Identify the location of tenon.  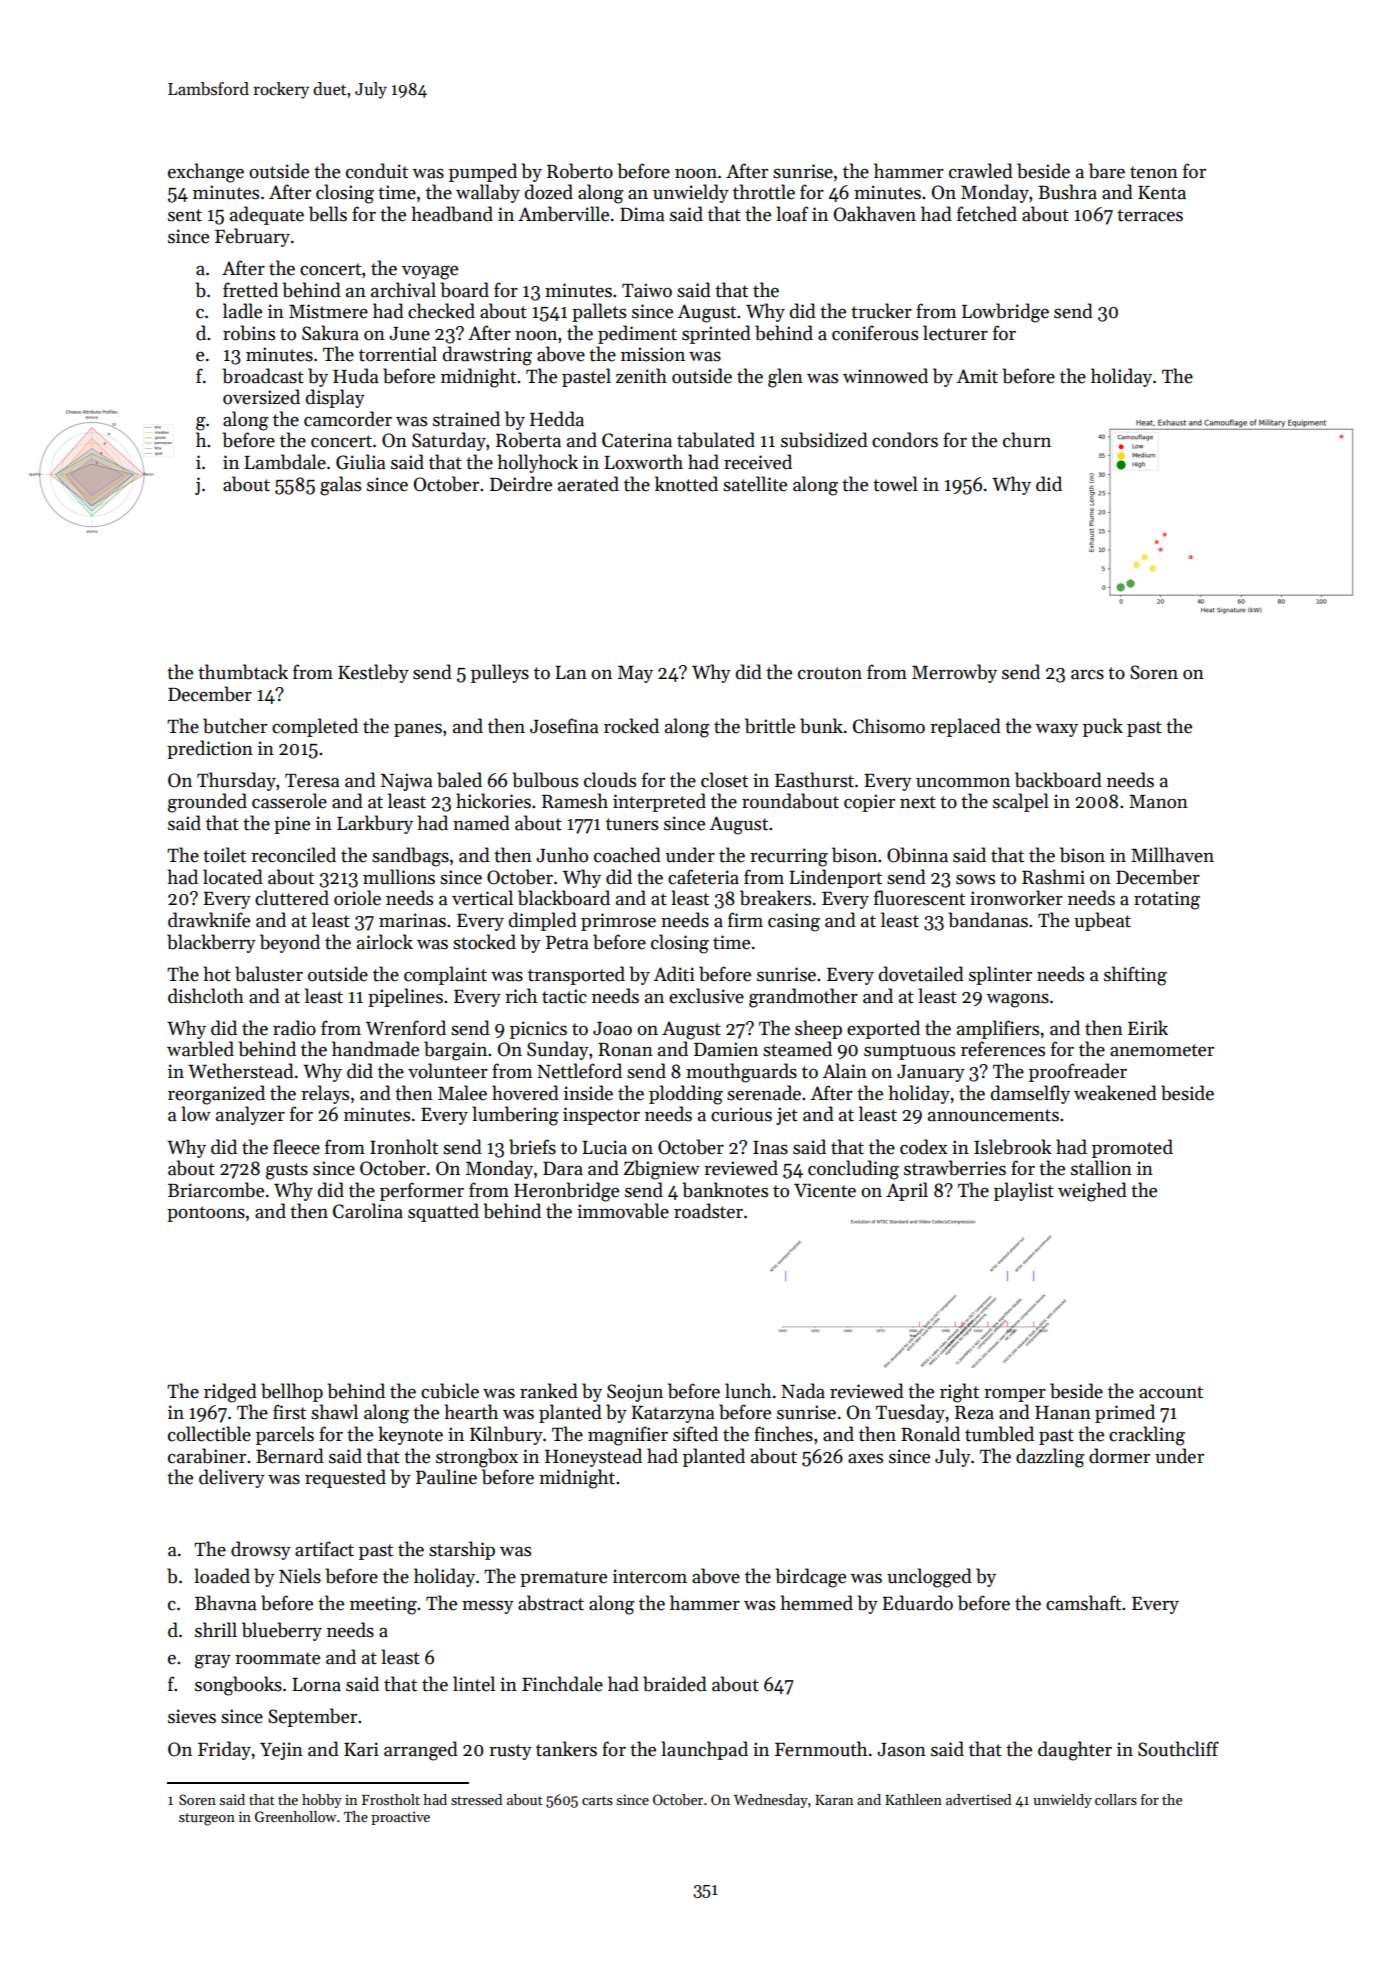
(1154, 172).
